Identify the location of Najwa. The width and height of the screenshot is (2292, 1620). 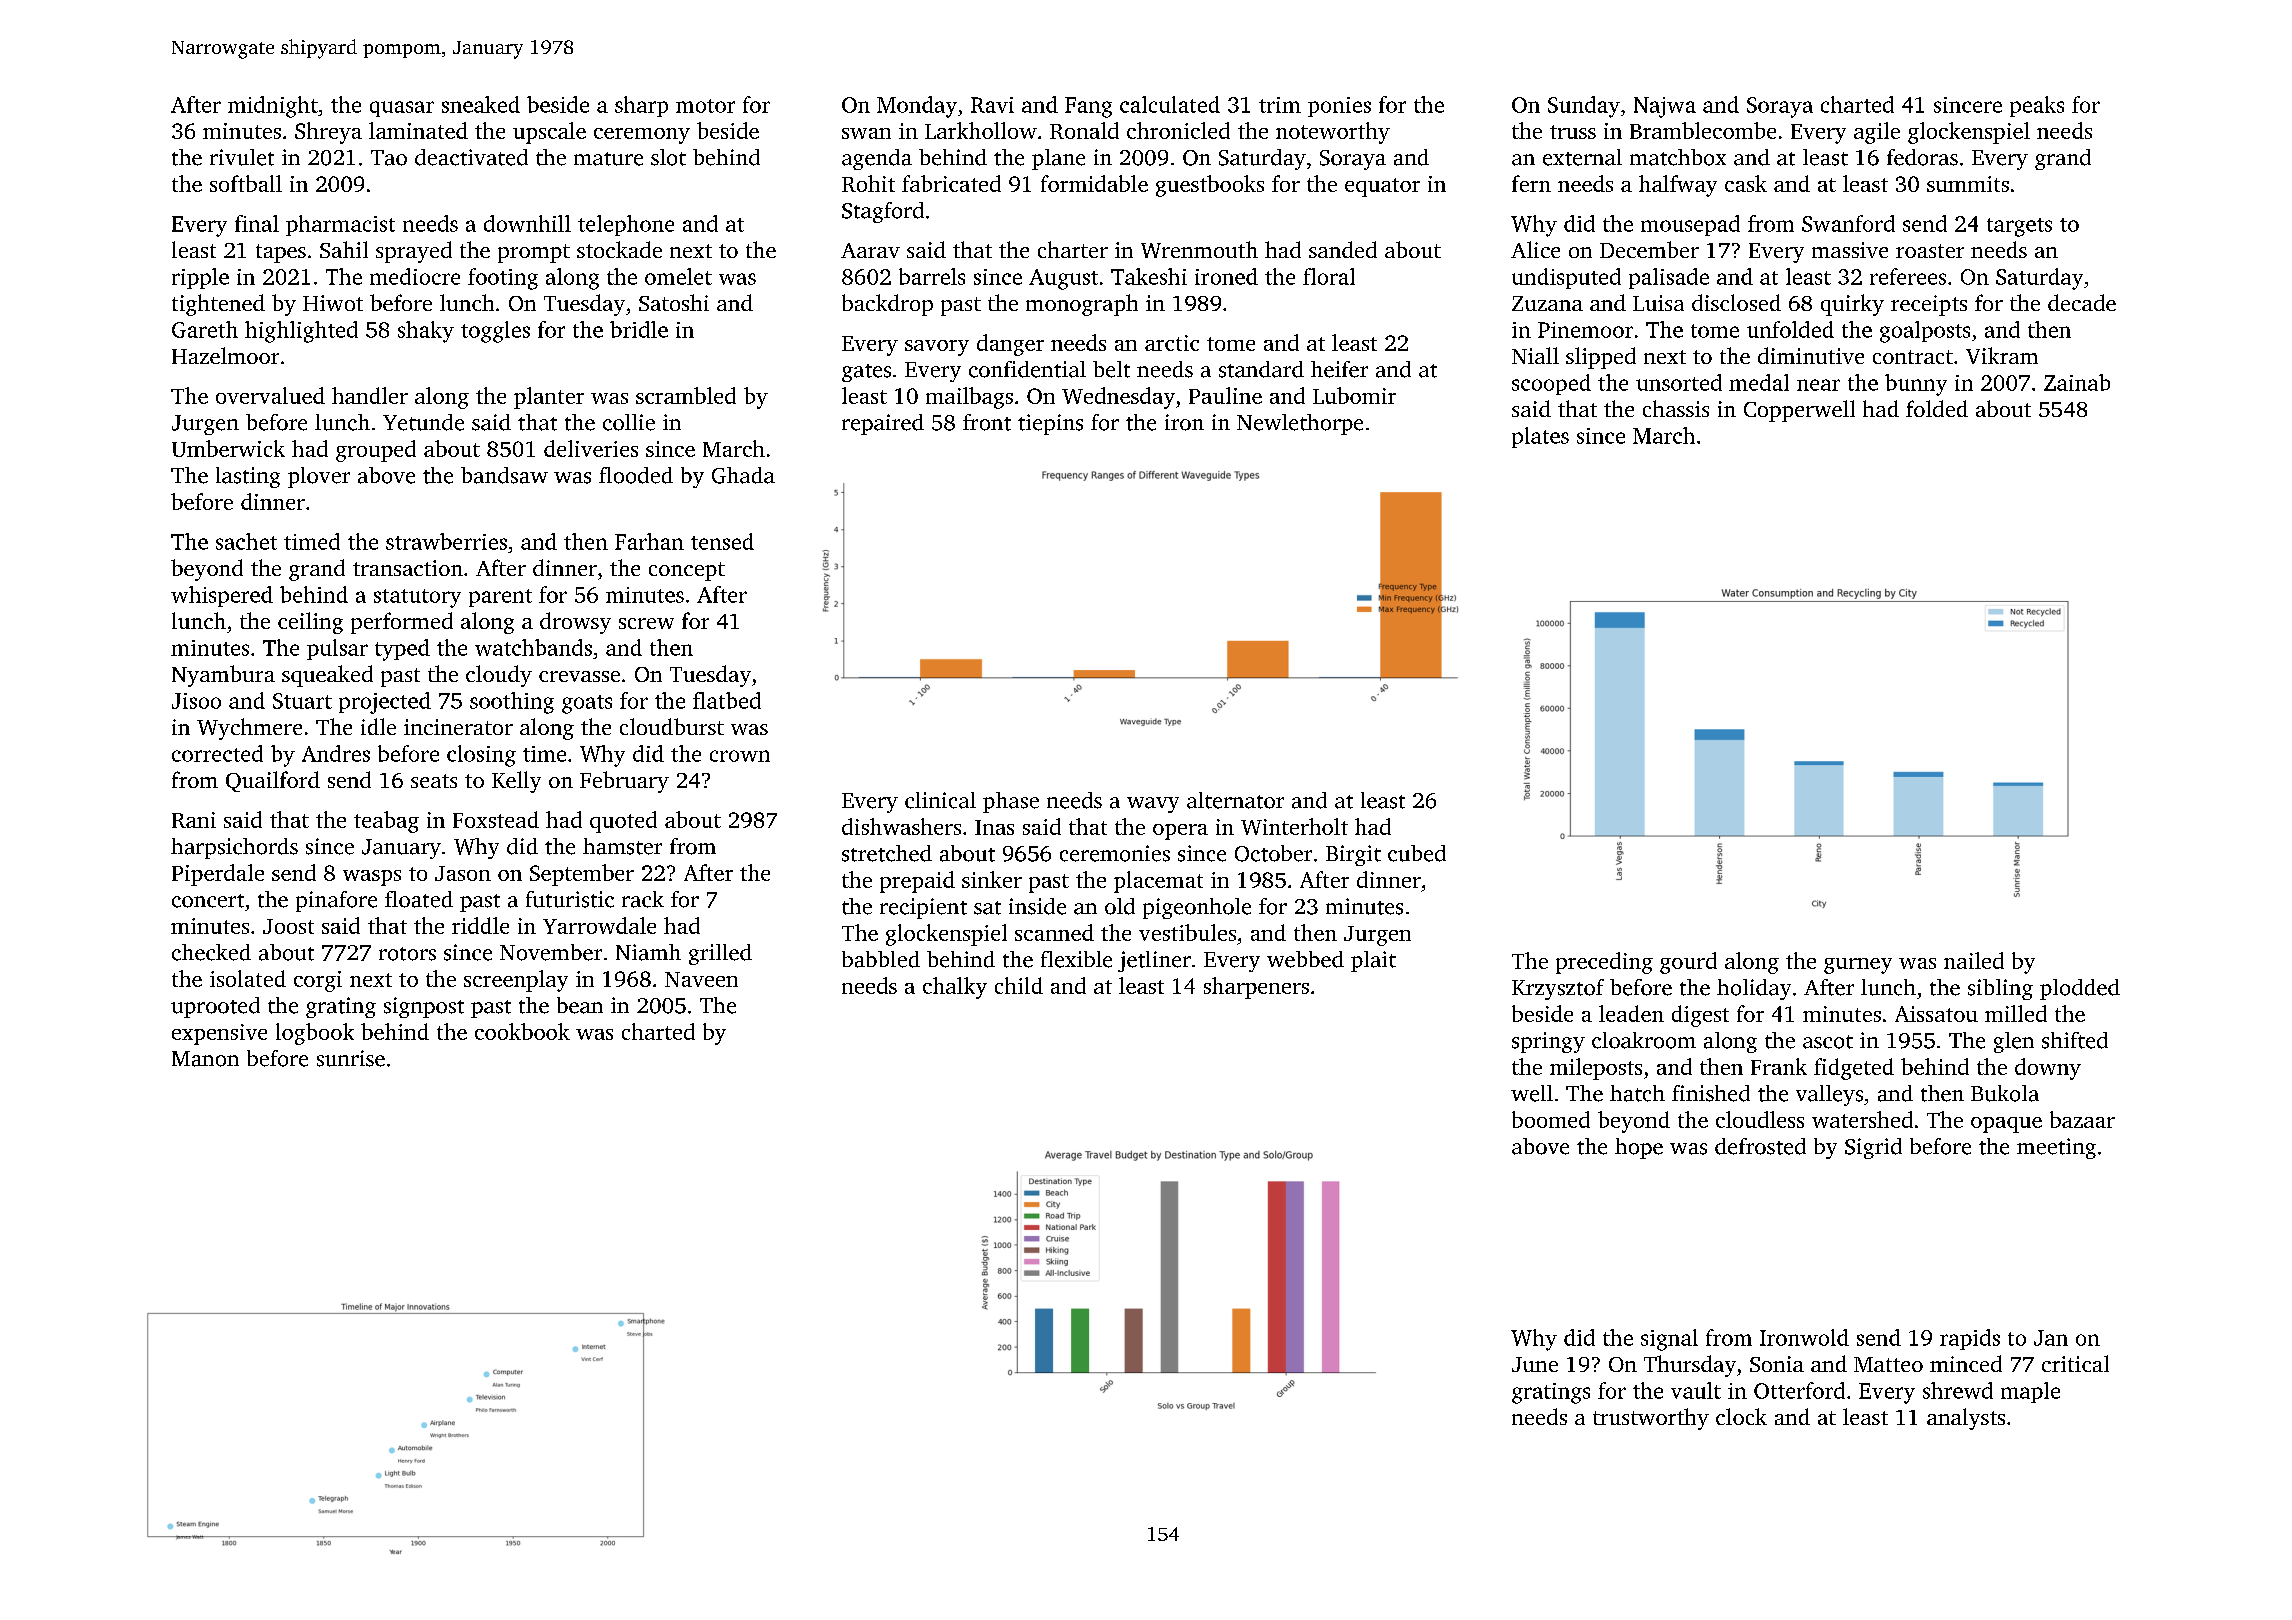
(1665, 107).
